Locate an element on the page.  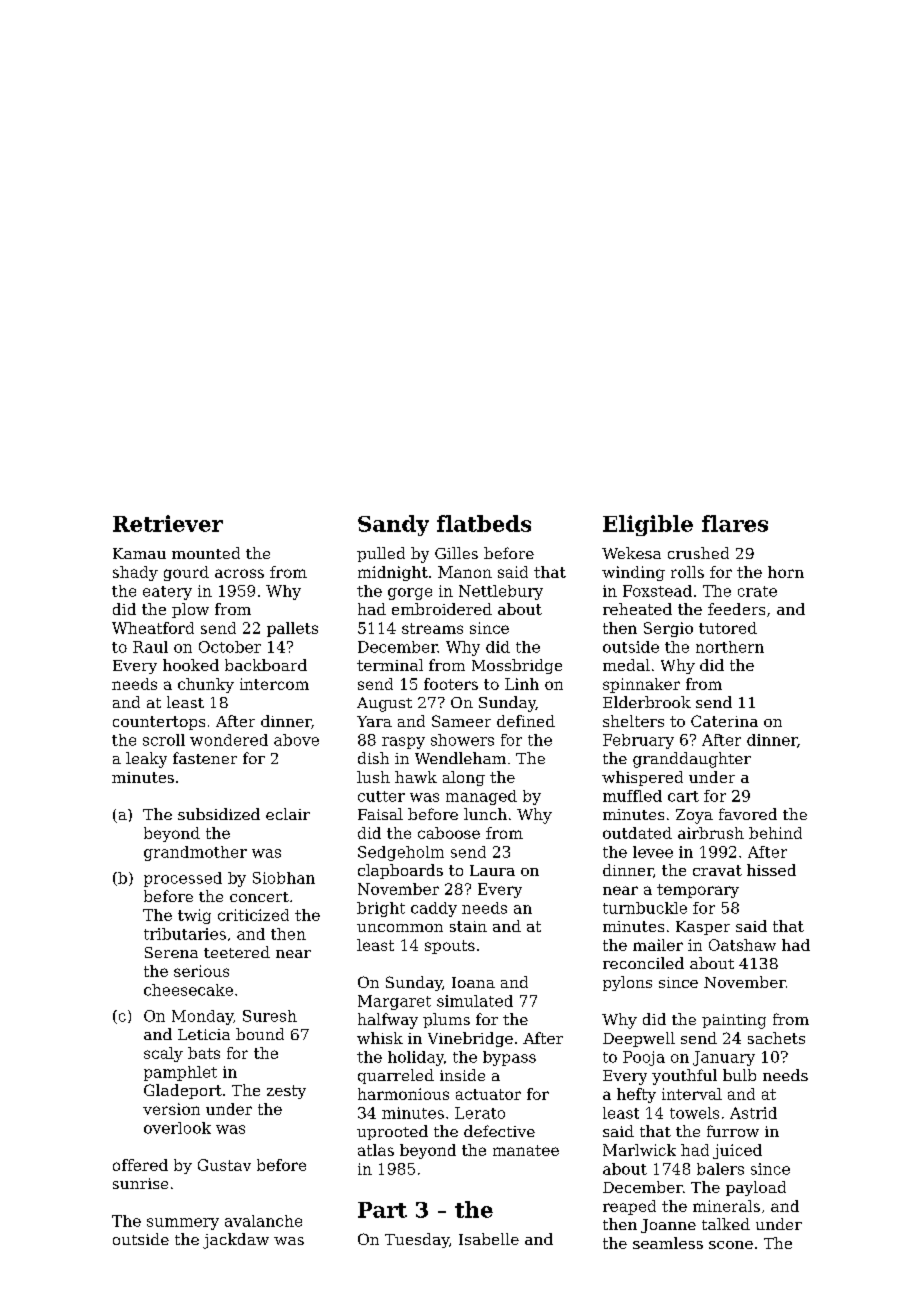
summery is located at coordinates (183, 1224).
